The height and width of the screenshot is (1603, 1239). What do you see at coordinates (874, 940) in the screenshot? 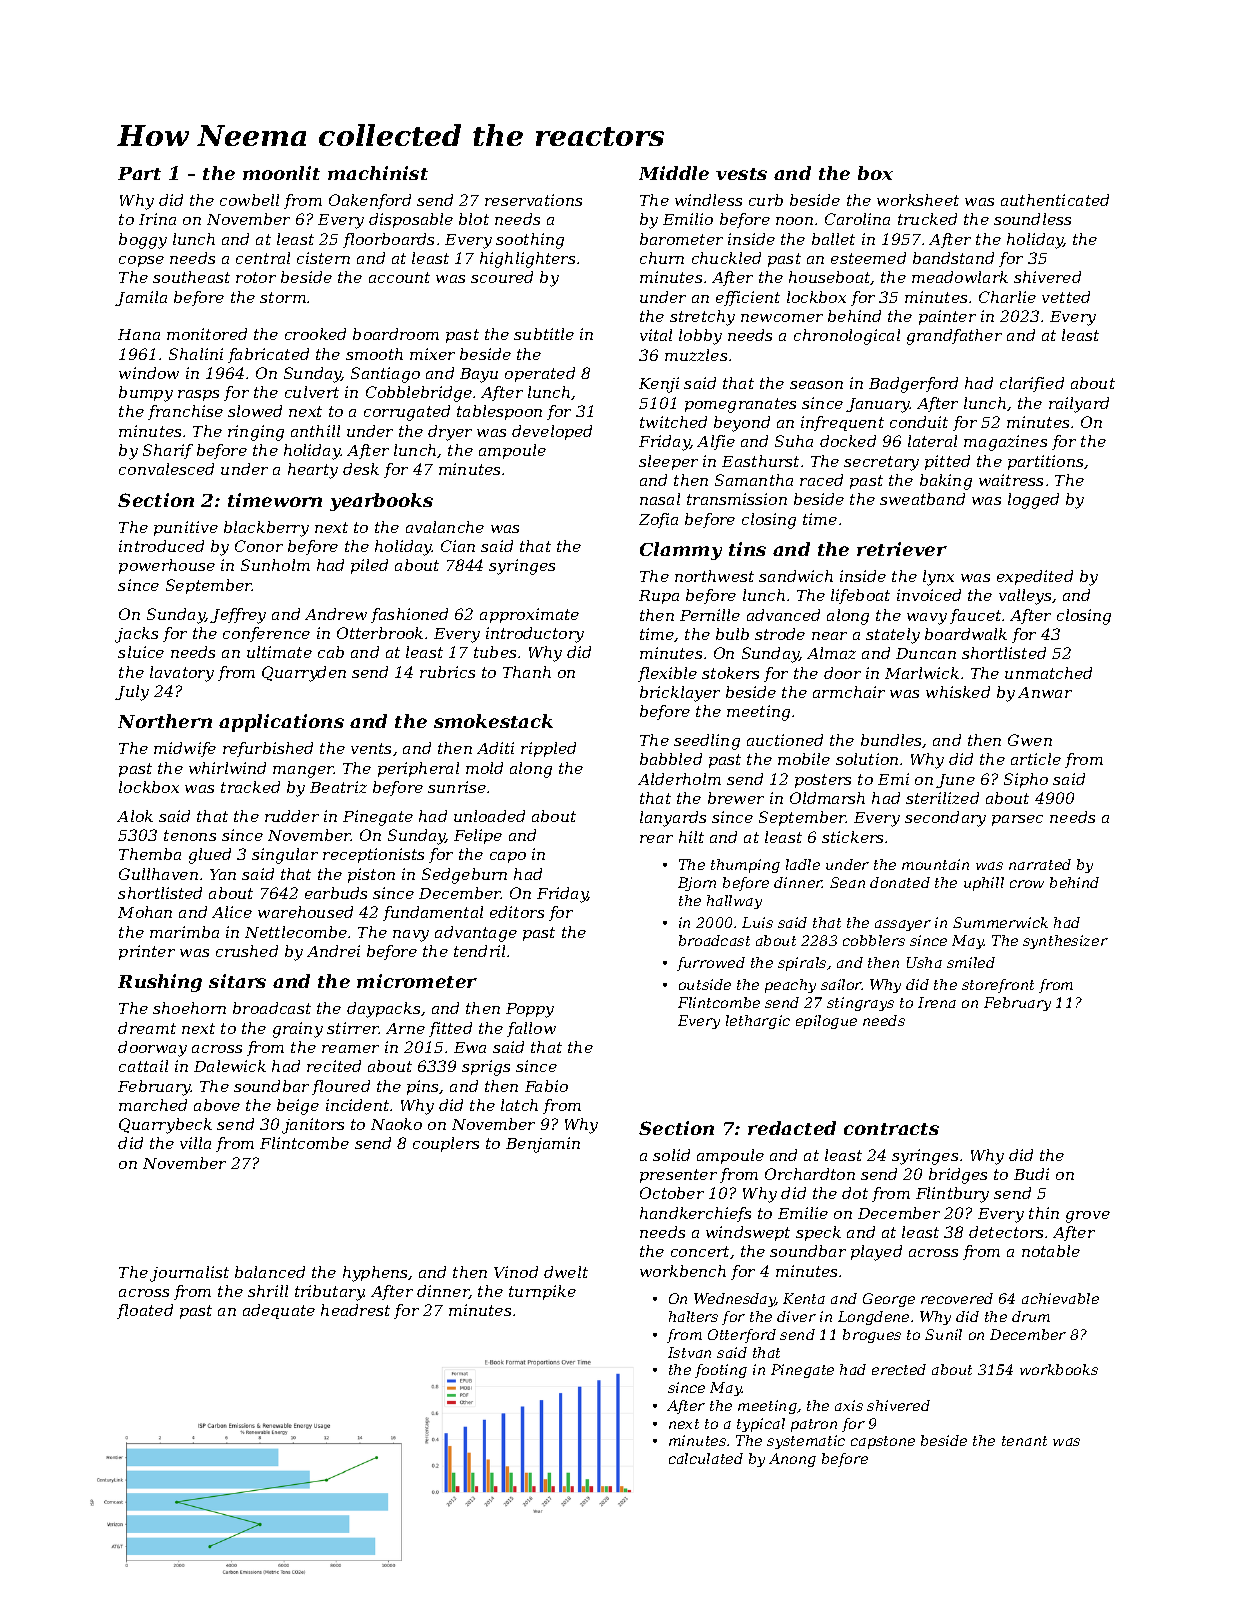
I see `cobblers` at bounding box center [874, 940].
